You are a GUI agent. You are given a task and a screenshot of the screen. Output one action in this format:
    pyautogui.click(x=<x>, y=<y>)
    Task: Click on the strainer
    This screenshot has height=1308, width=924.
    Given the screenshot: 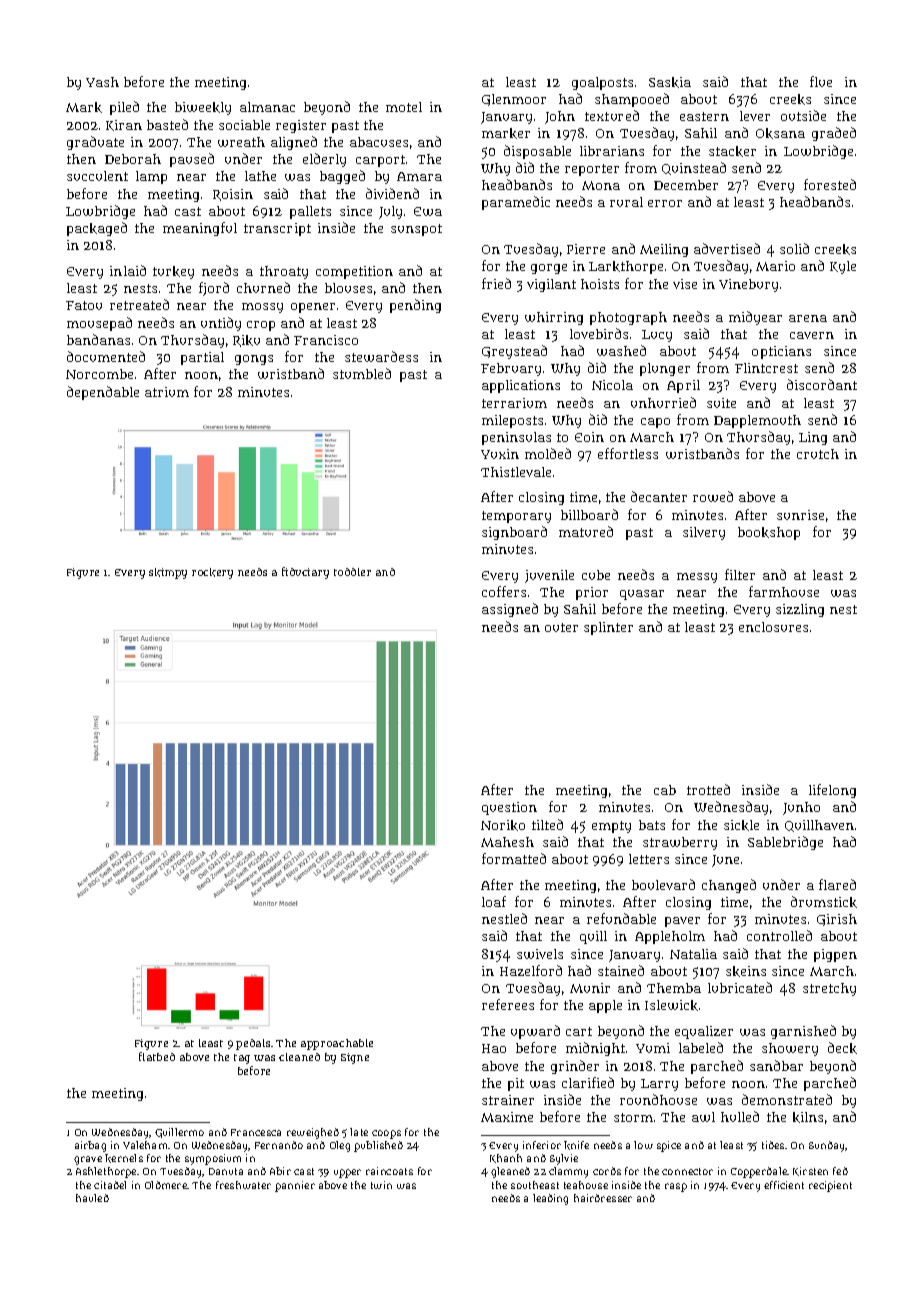 What is the action you would take?
    pyautogui.click(x=508, y=1100)
